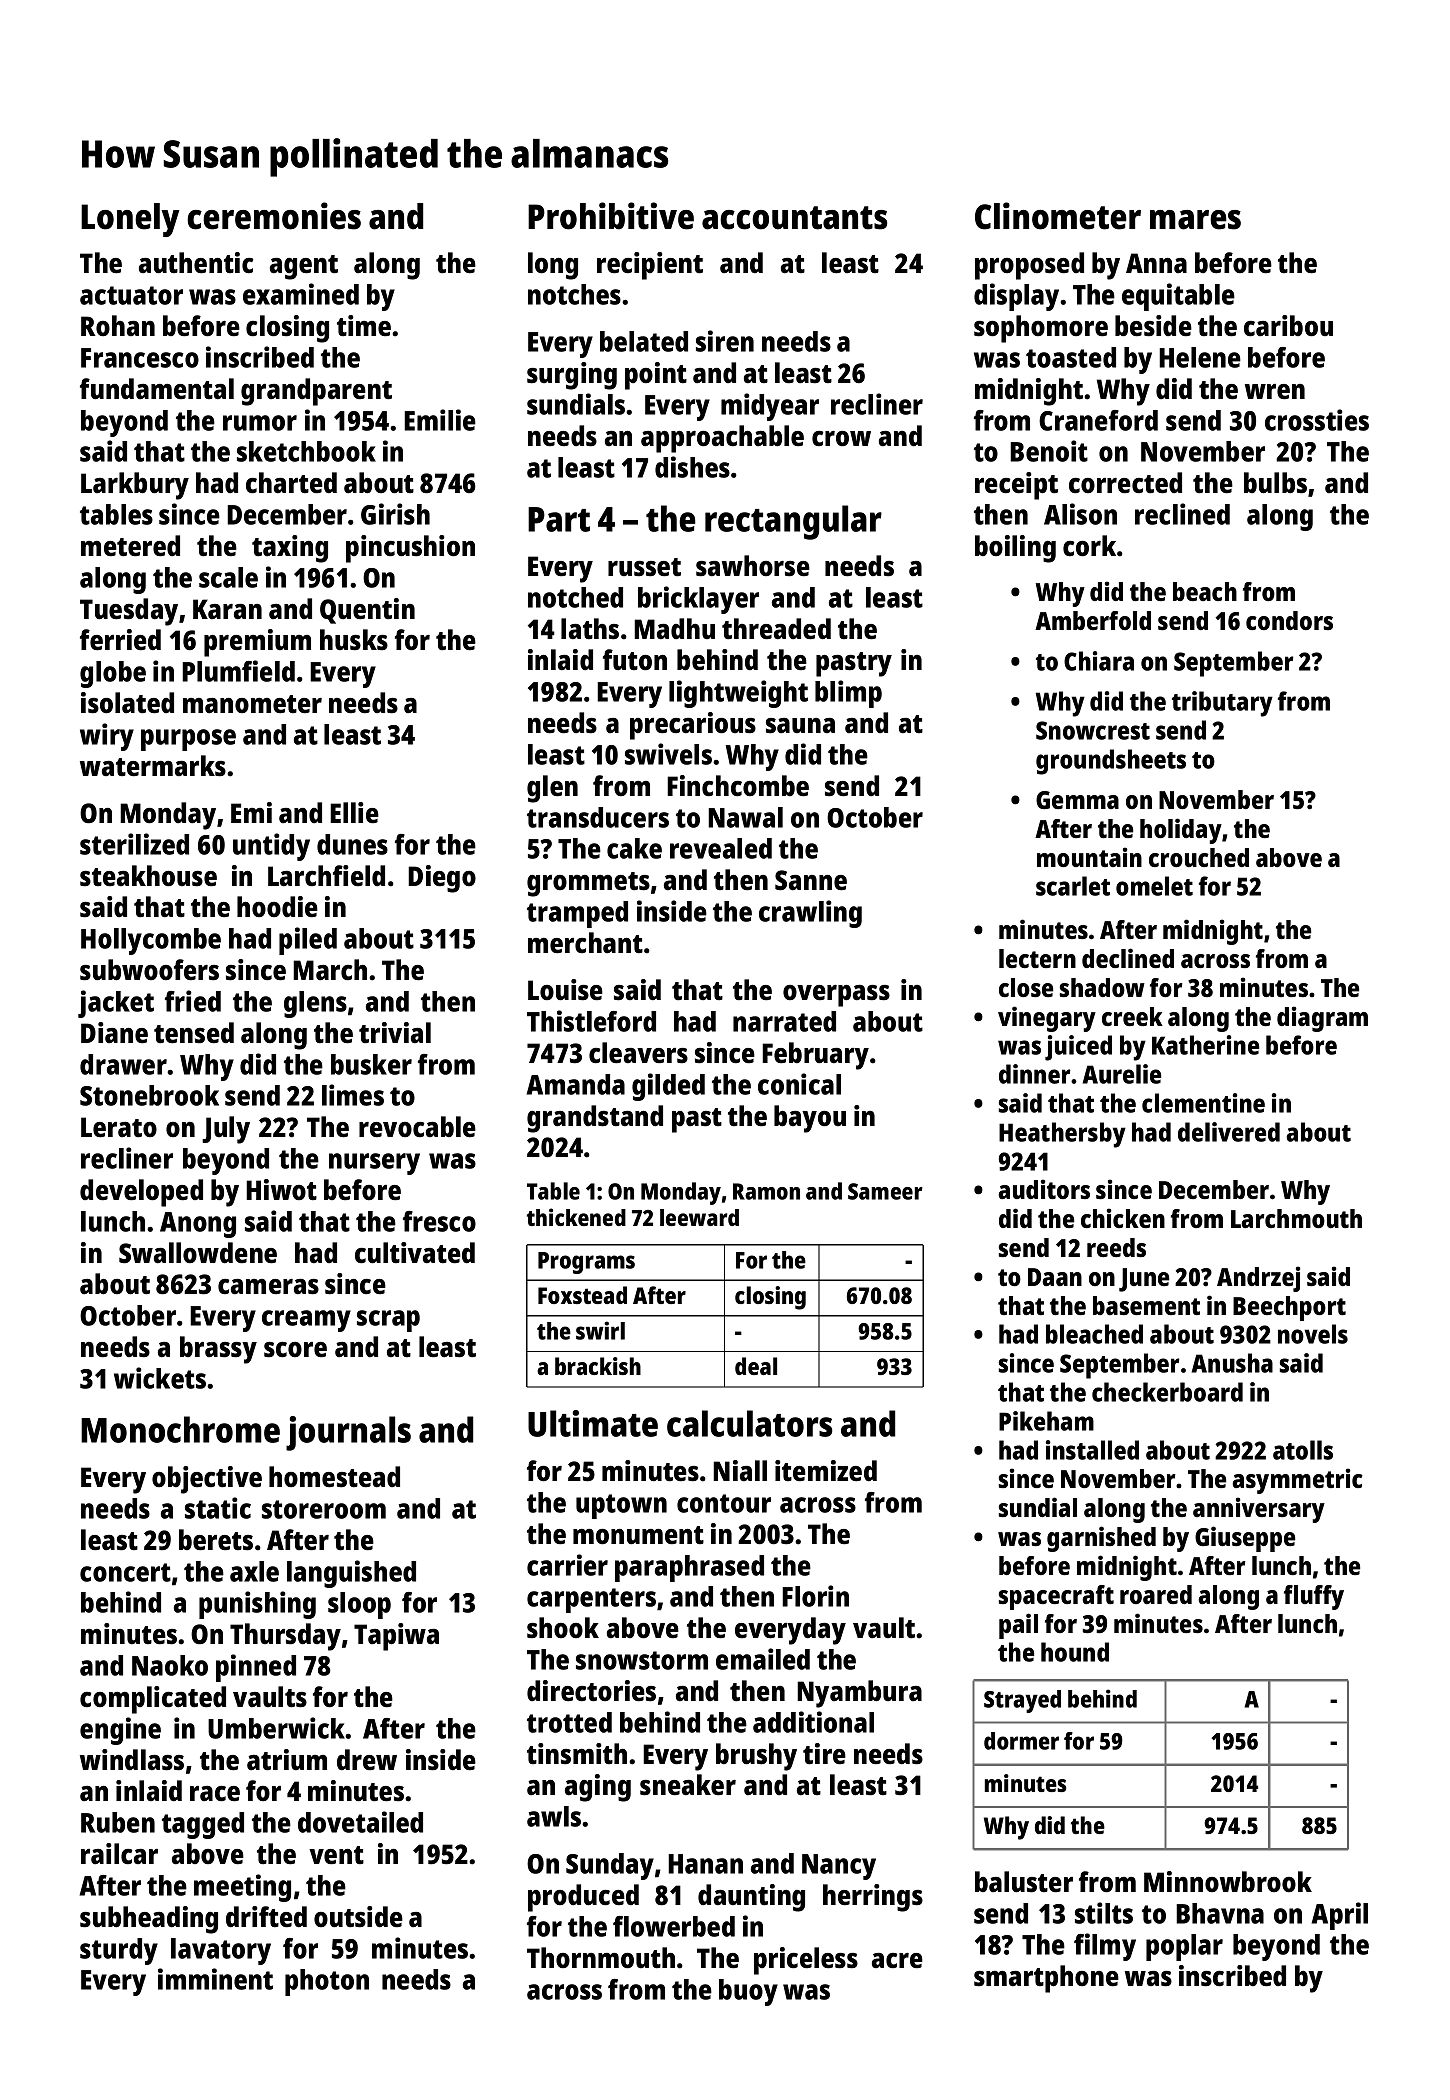 This document has width=1450, height=2100. I want to click on Prohibitive, so click(611, 216).
